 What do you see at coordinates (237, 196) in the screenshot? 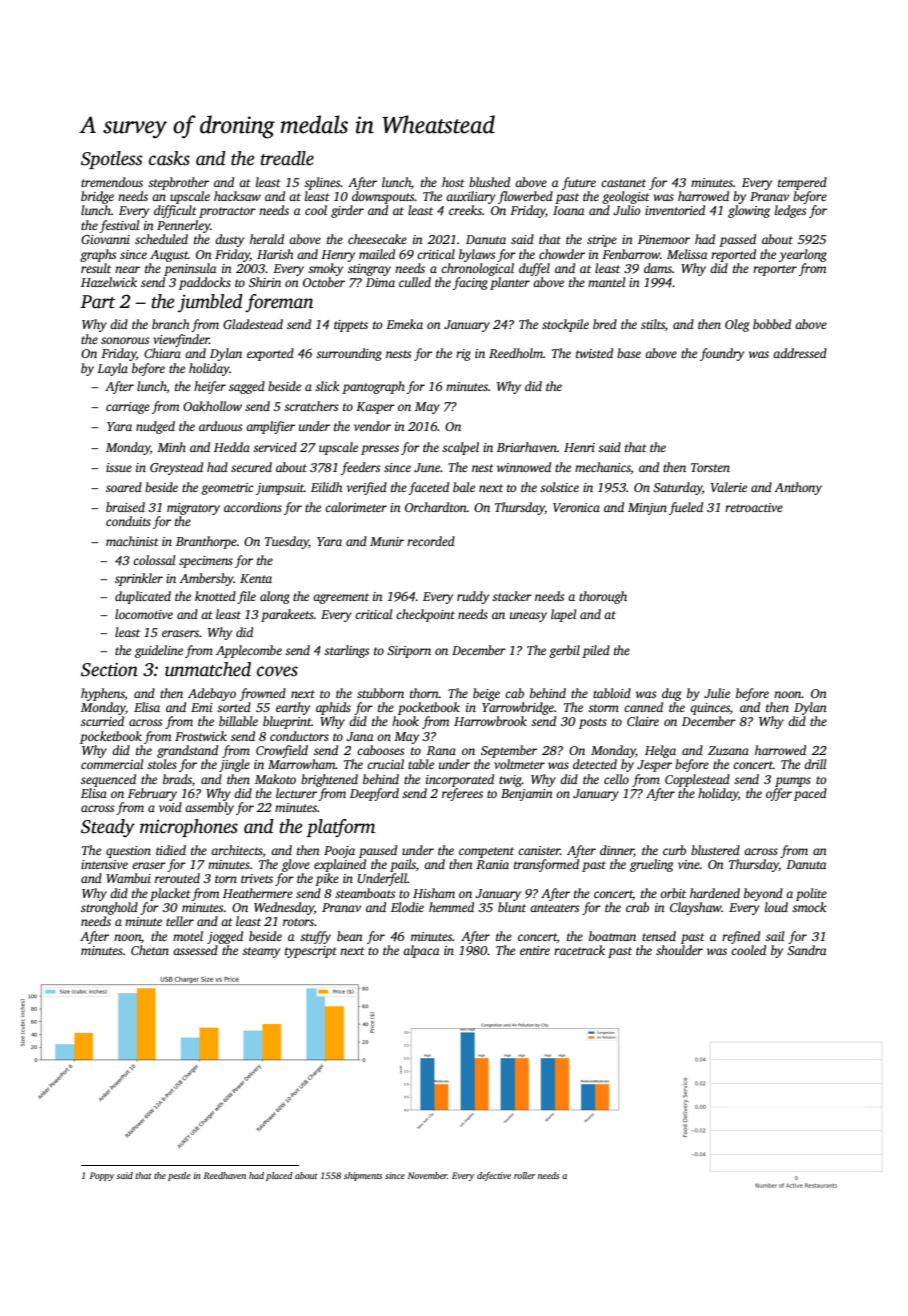
I see `hacksaw` at bounding box center [237, 196].
